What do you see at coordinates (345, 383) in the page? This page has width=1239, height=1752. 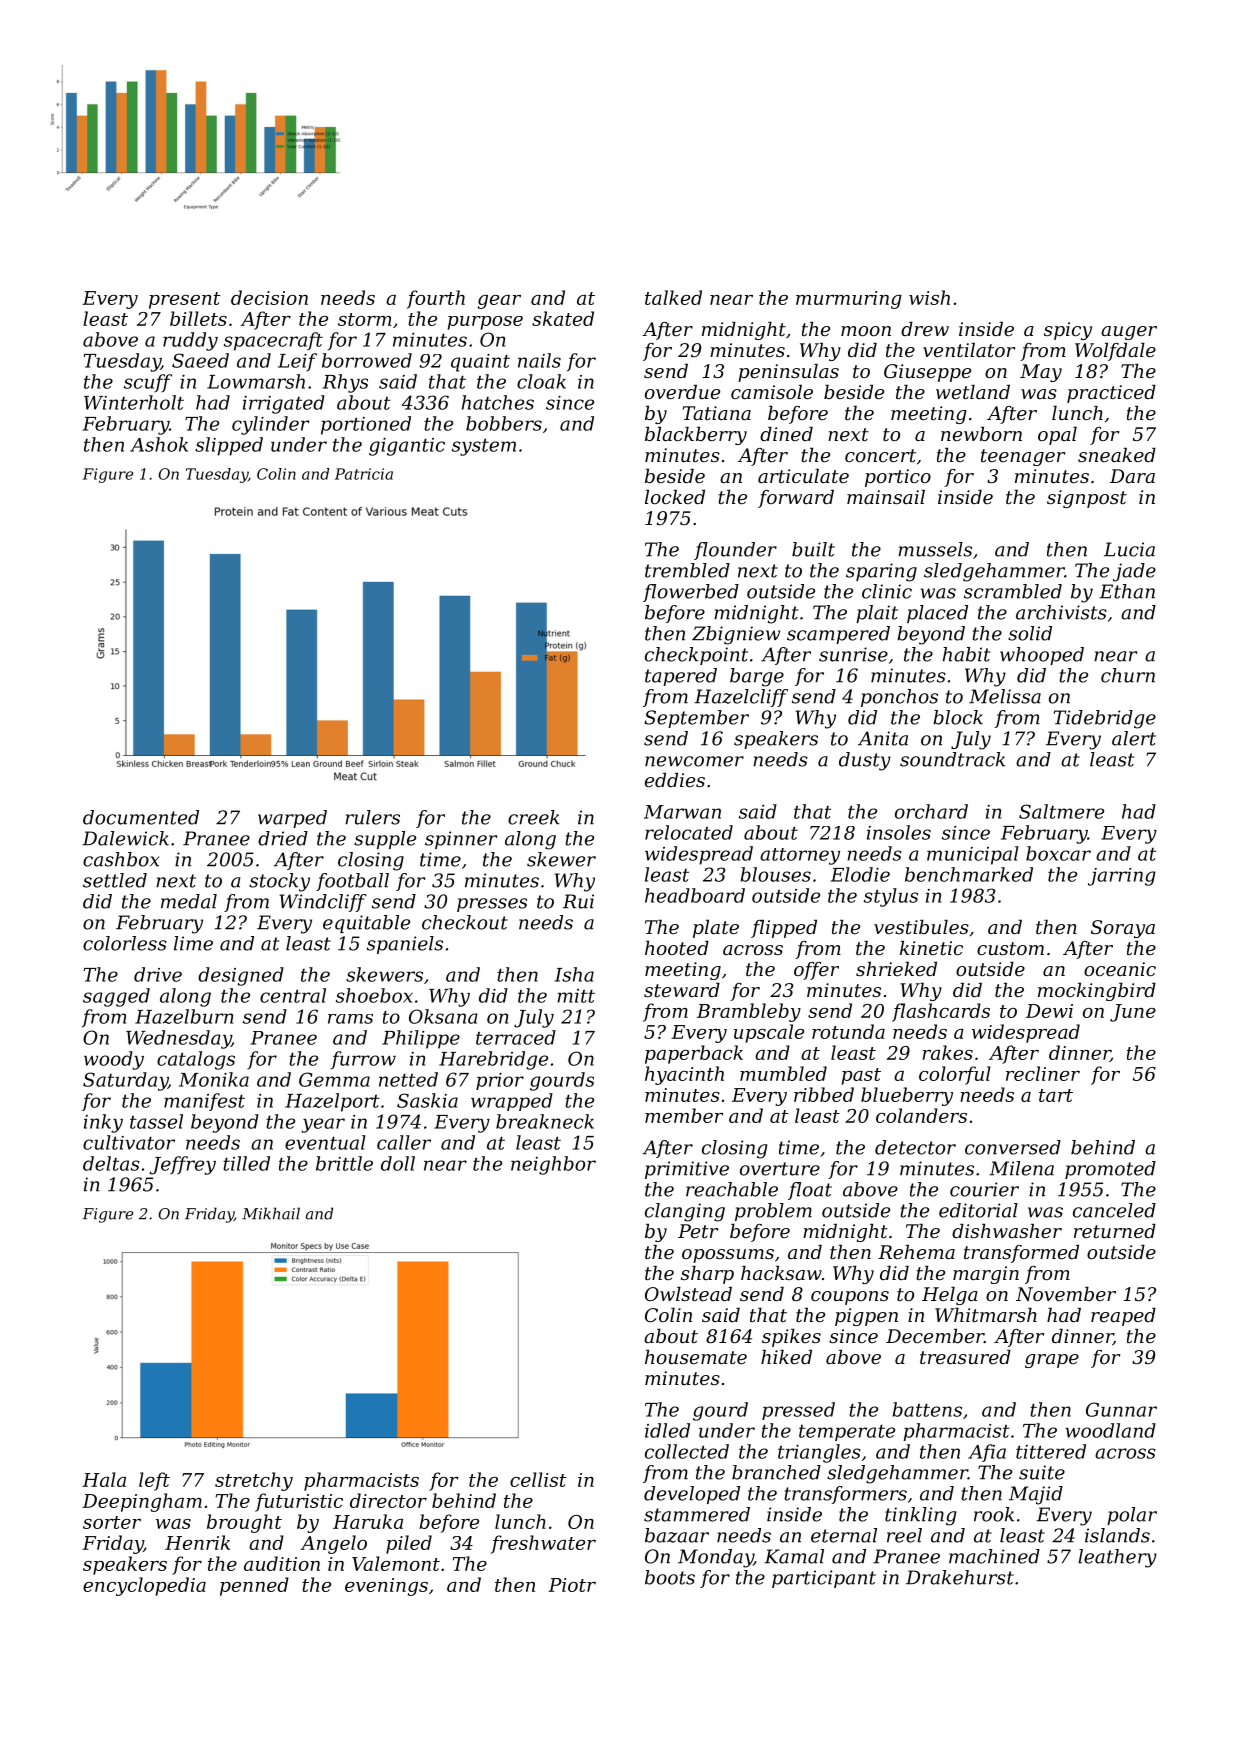 I see `Rhys` at bounding box center [345, 383].
